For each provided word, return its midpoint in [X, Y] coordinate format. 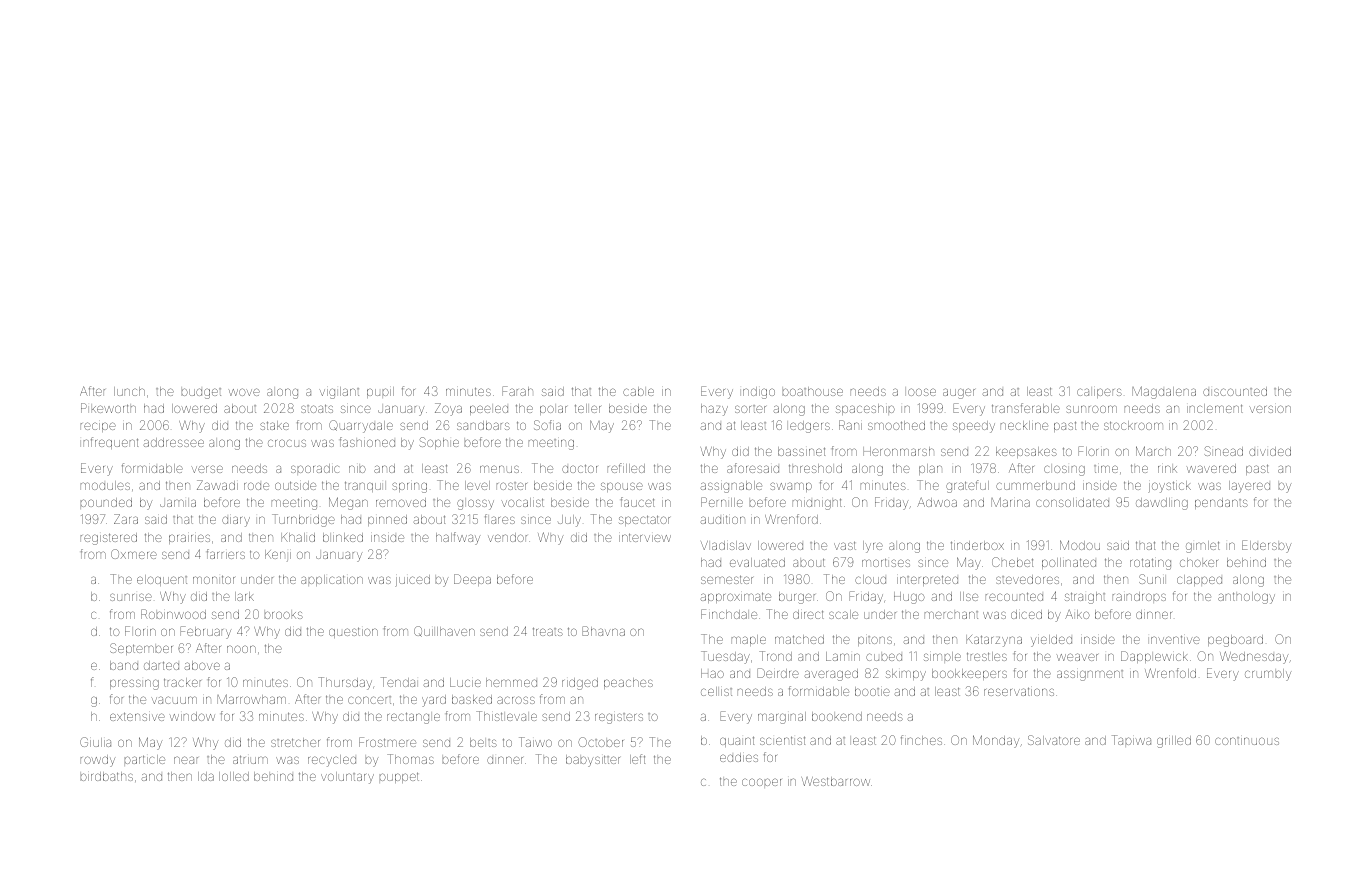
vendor [507, 537]
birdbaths [107, 776]
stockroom [1133, 425]
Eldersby [1266, 546]
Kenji [278, 555]
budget [201, 393]
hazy [714, 410]
